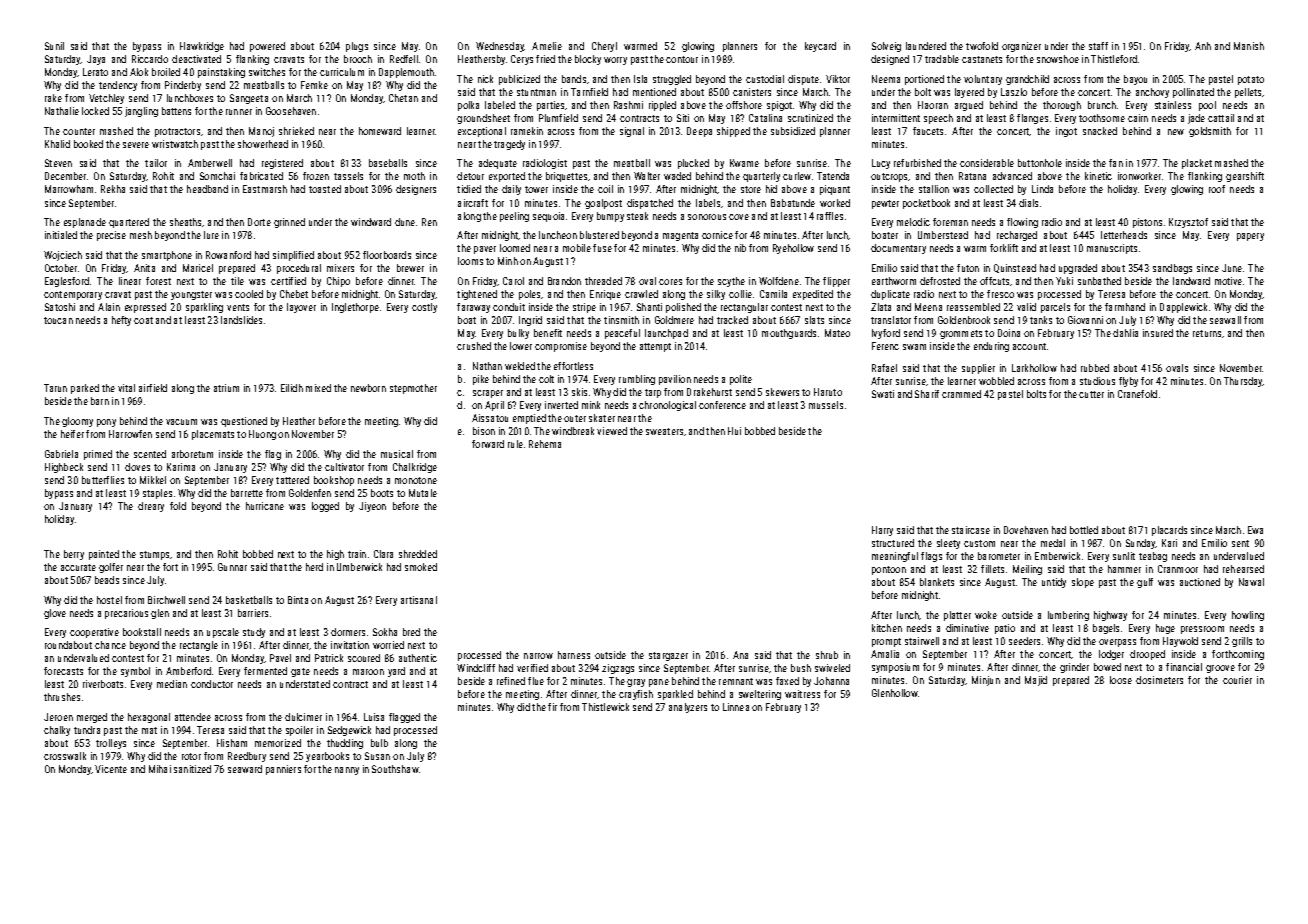  I want to click on plugs, so click(357, 47).
